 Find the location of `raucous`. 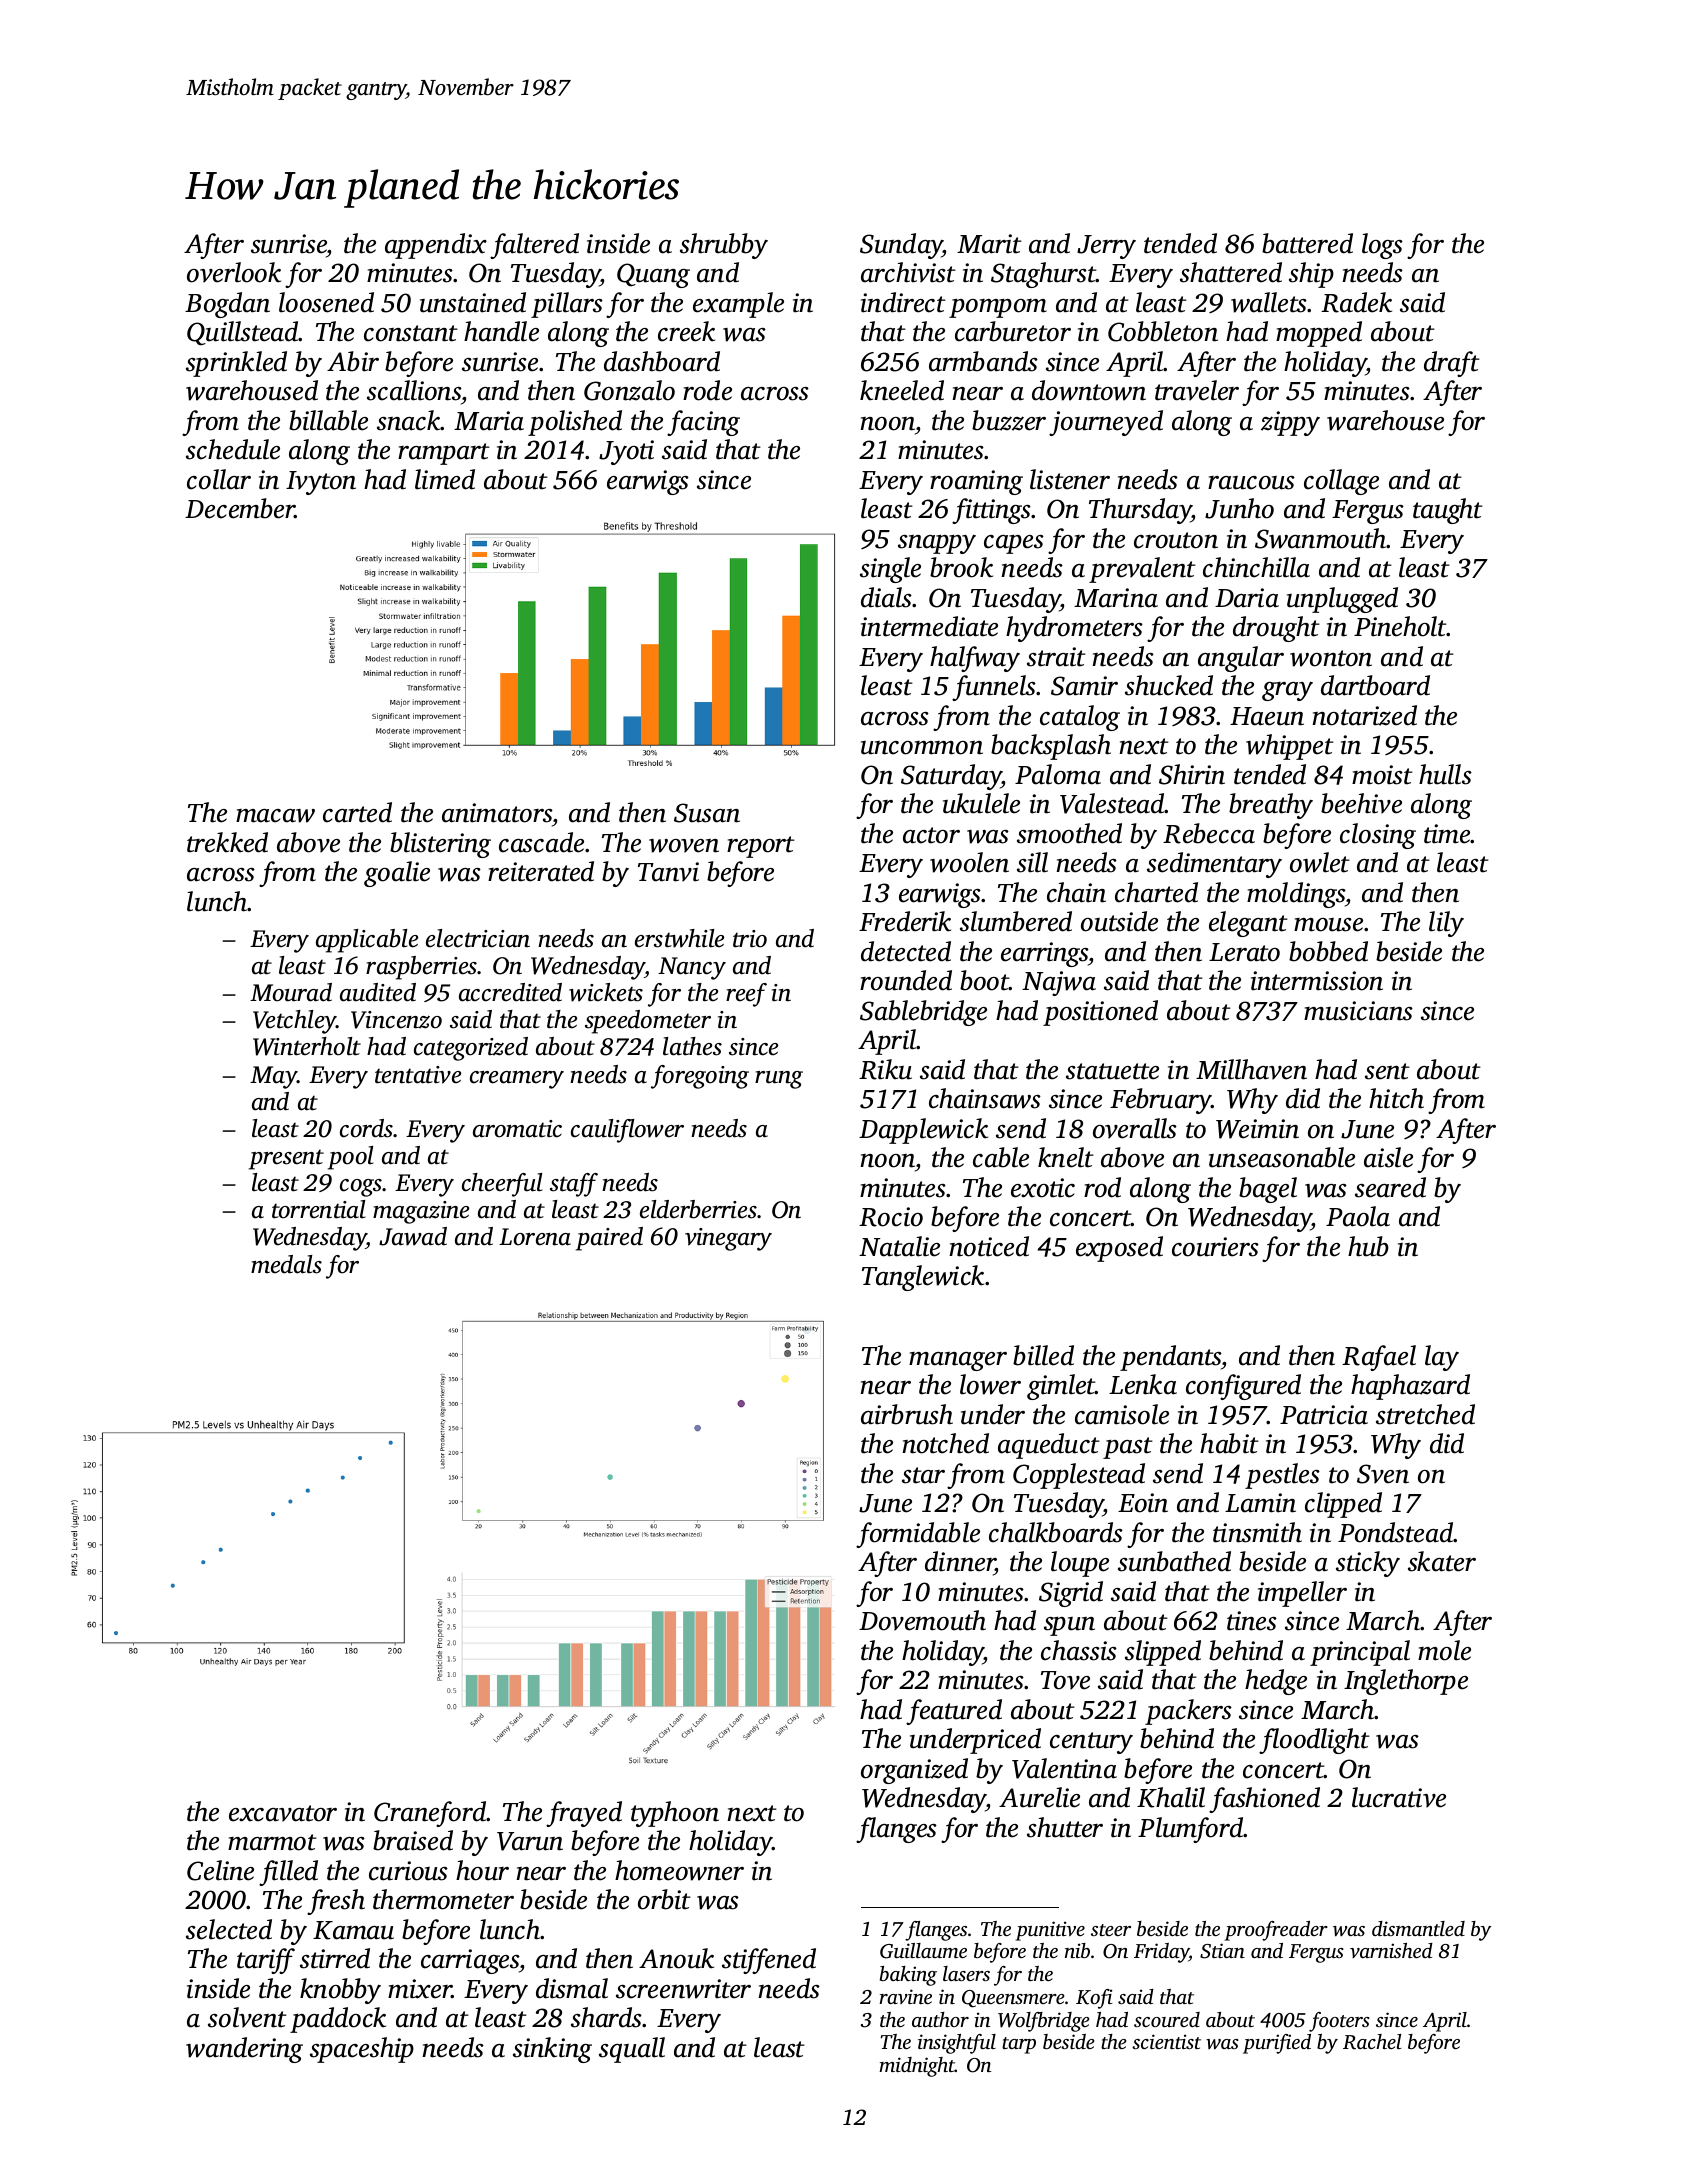

raucous is located at coordinates (1251, 483).
